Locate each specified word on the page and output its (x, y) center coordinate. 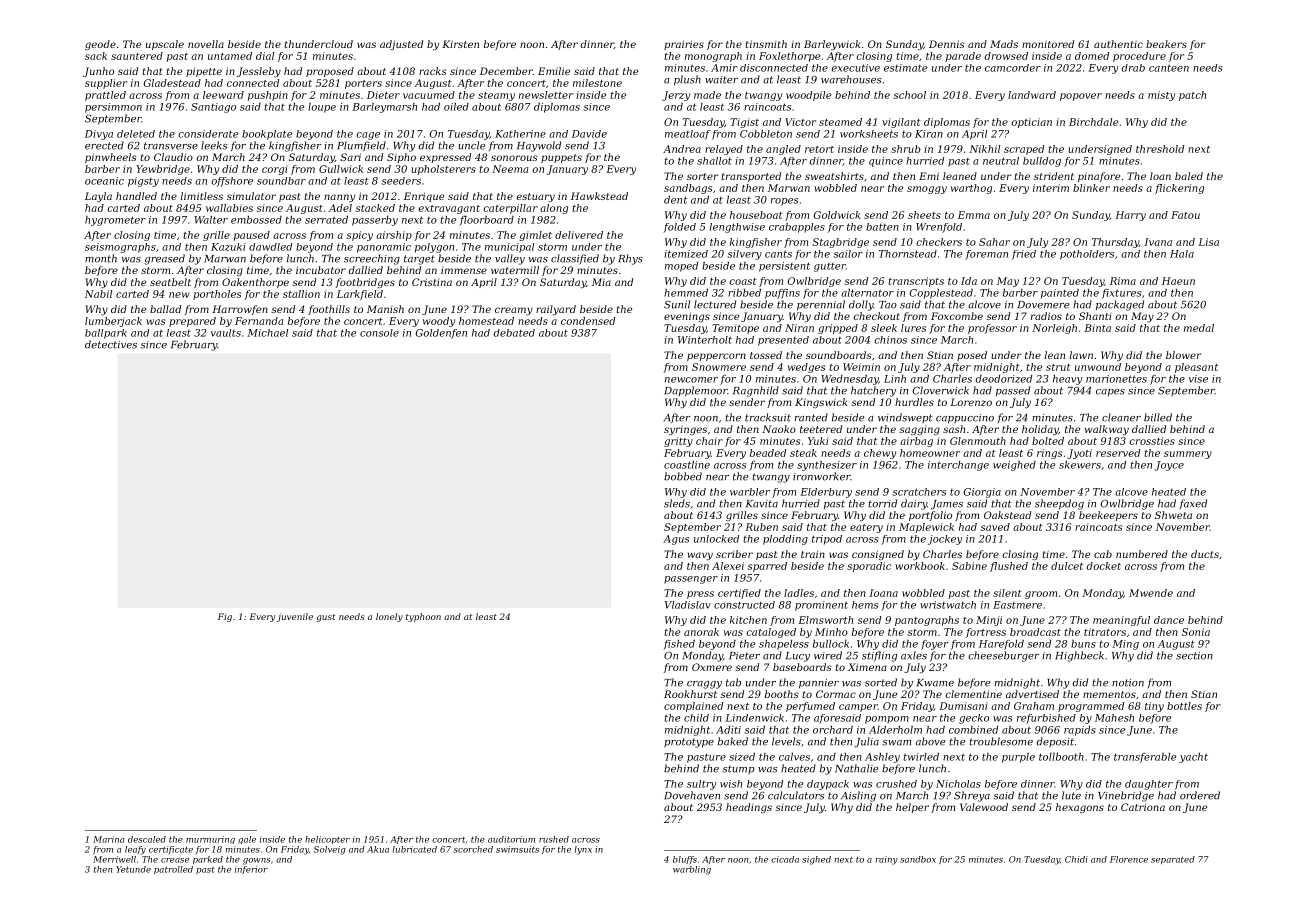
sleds (677, 503)
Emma (974, 215)
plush (687, 80)
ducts (1205, 554)
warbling (692, 870)
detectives (111, 344)
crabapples (797, 228)
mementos (1109, 694)
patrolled (173, 870)
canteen (1169, 68)
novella (206, 44)
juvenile (295, 617)
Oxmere (712, 667)
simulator (251, 196)
